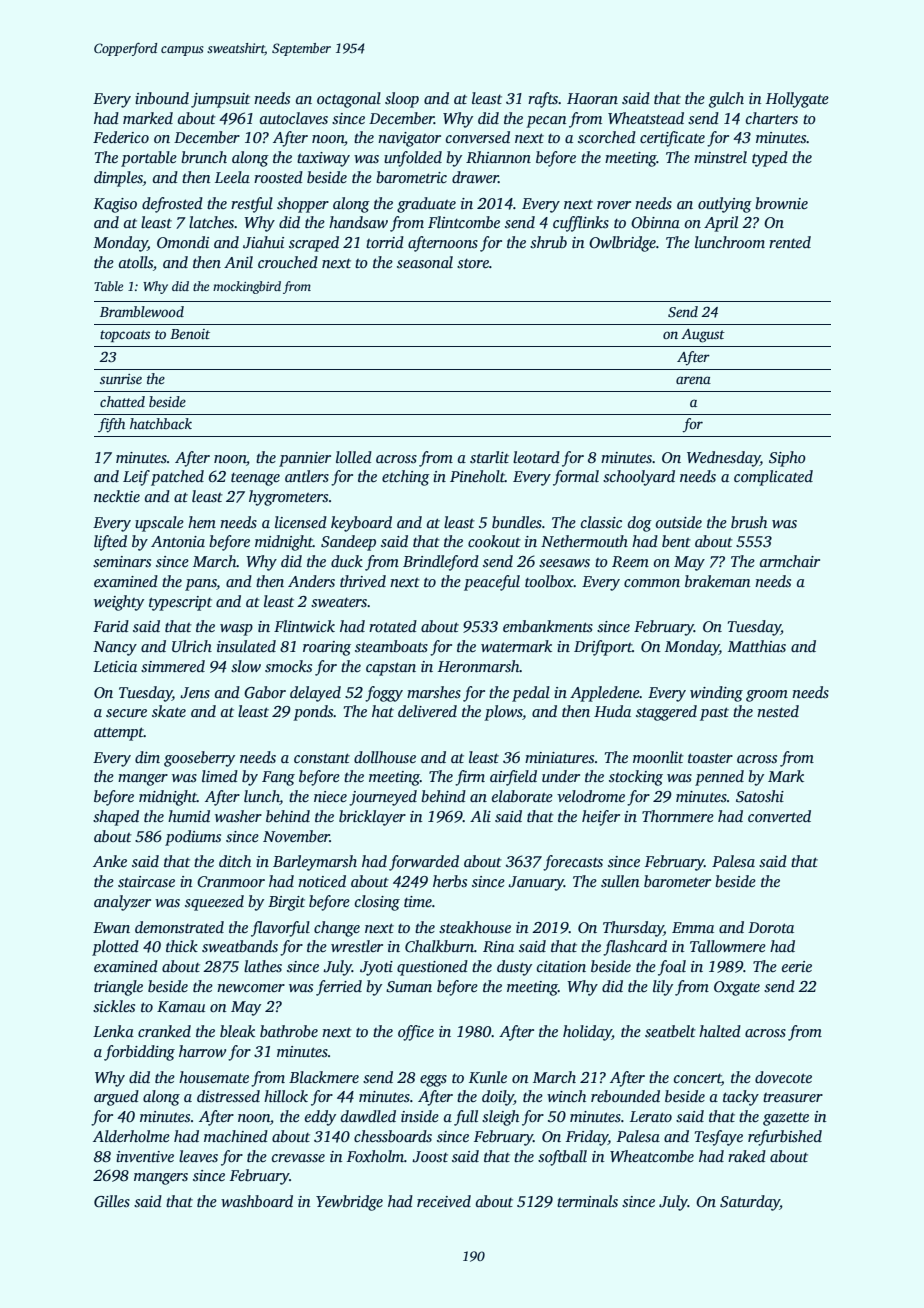 The height and width of the screenshot is (1308, 924). I want to click on washboard, so click(257, 1201).
